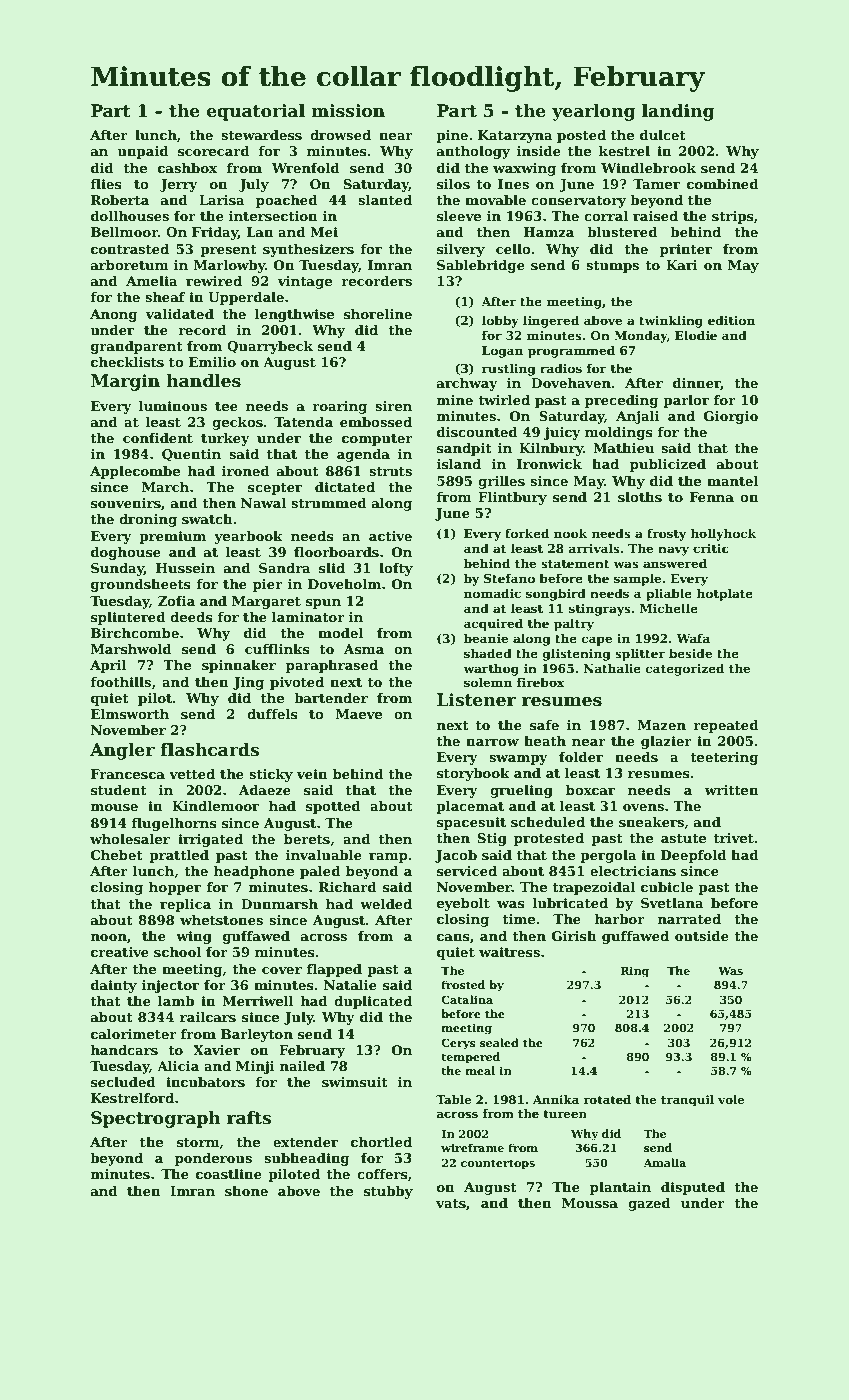  Describe the element at coordinates (324, 855) in the image. I see `invaluable` at that location.
